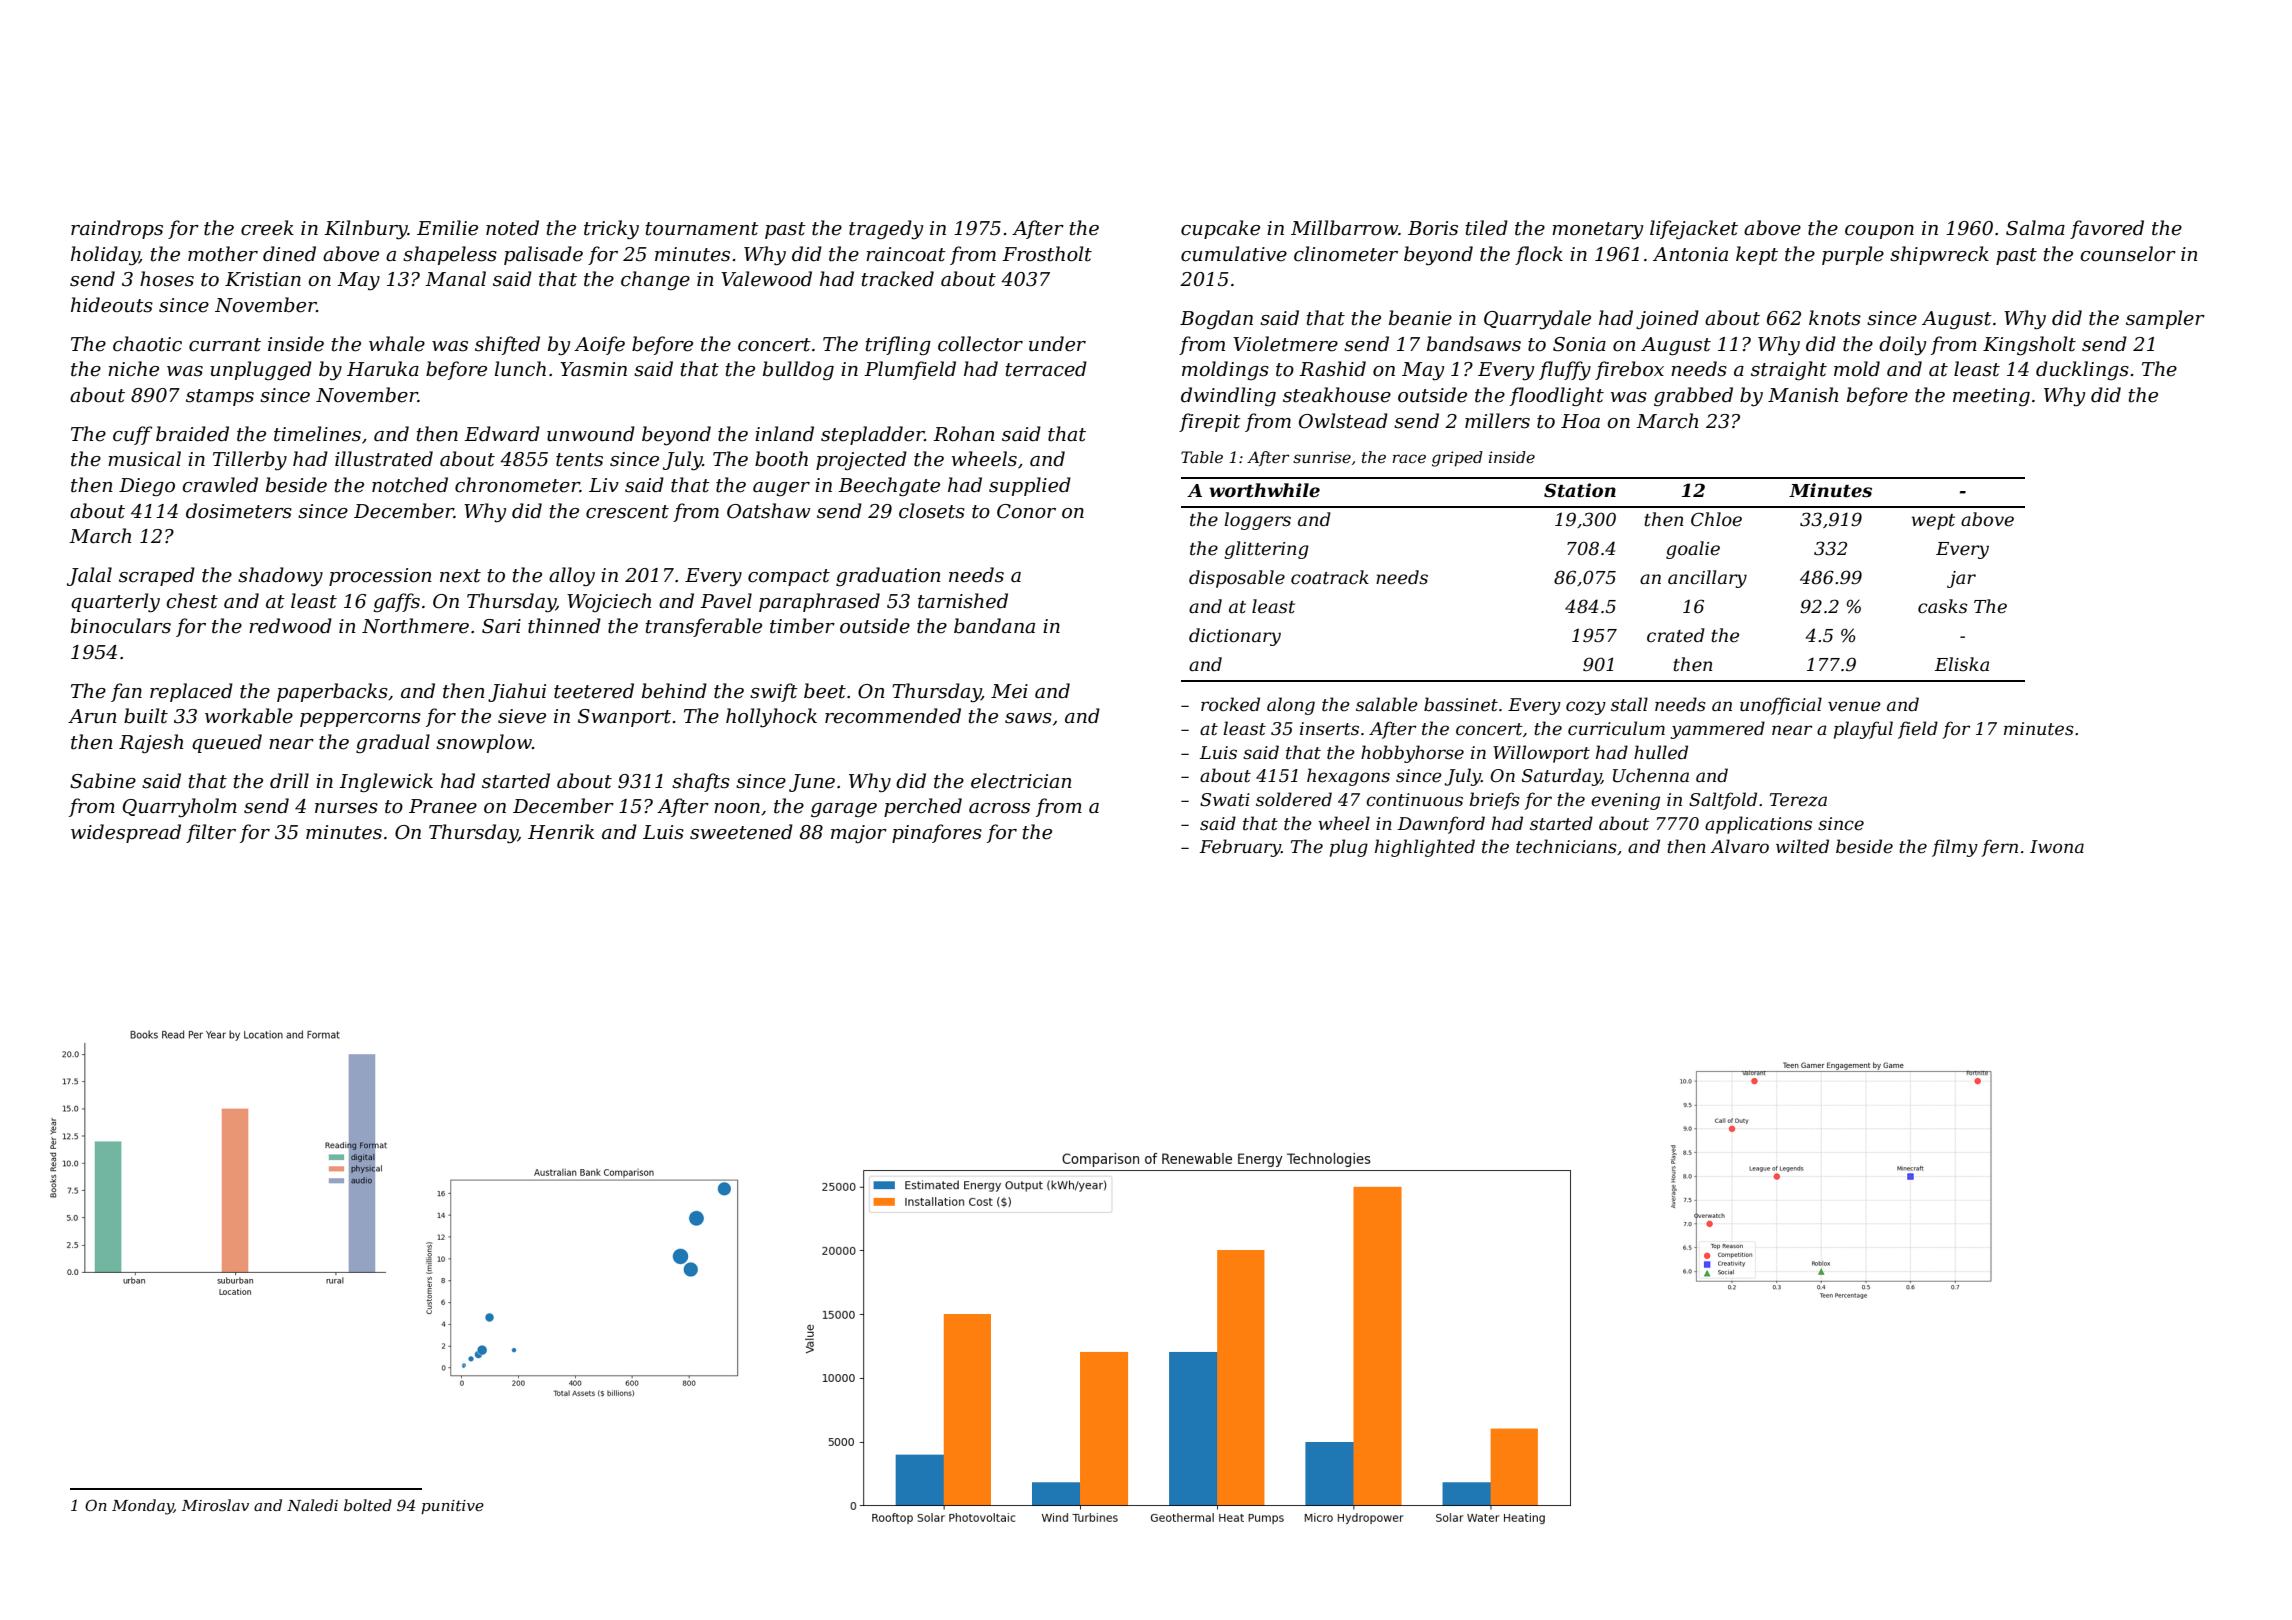 Image resolution: width=2292 pixels, height=1620 pixels. What do you see at coordinates (2107, 229) in the screenshot?
I see `favored` at bounding box center [2107, 229].
